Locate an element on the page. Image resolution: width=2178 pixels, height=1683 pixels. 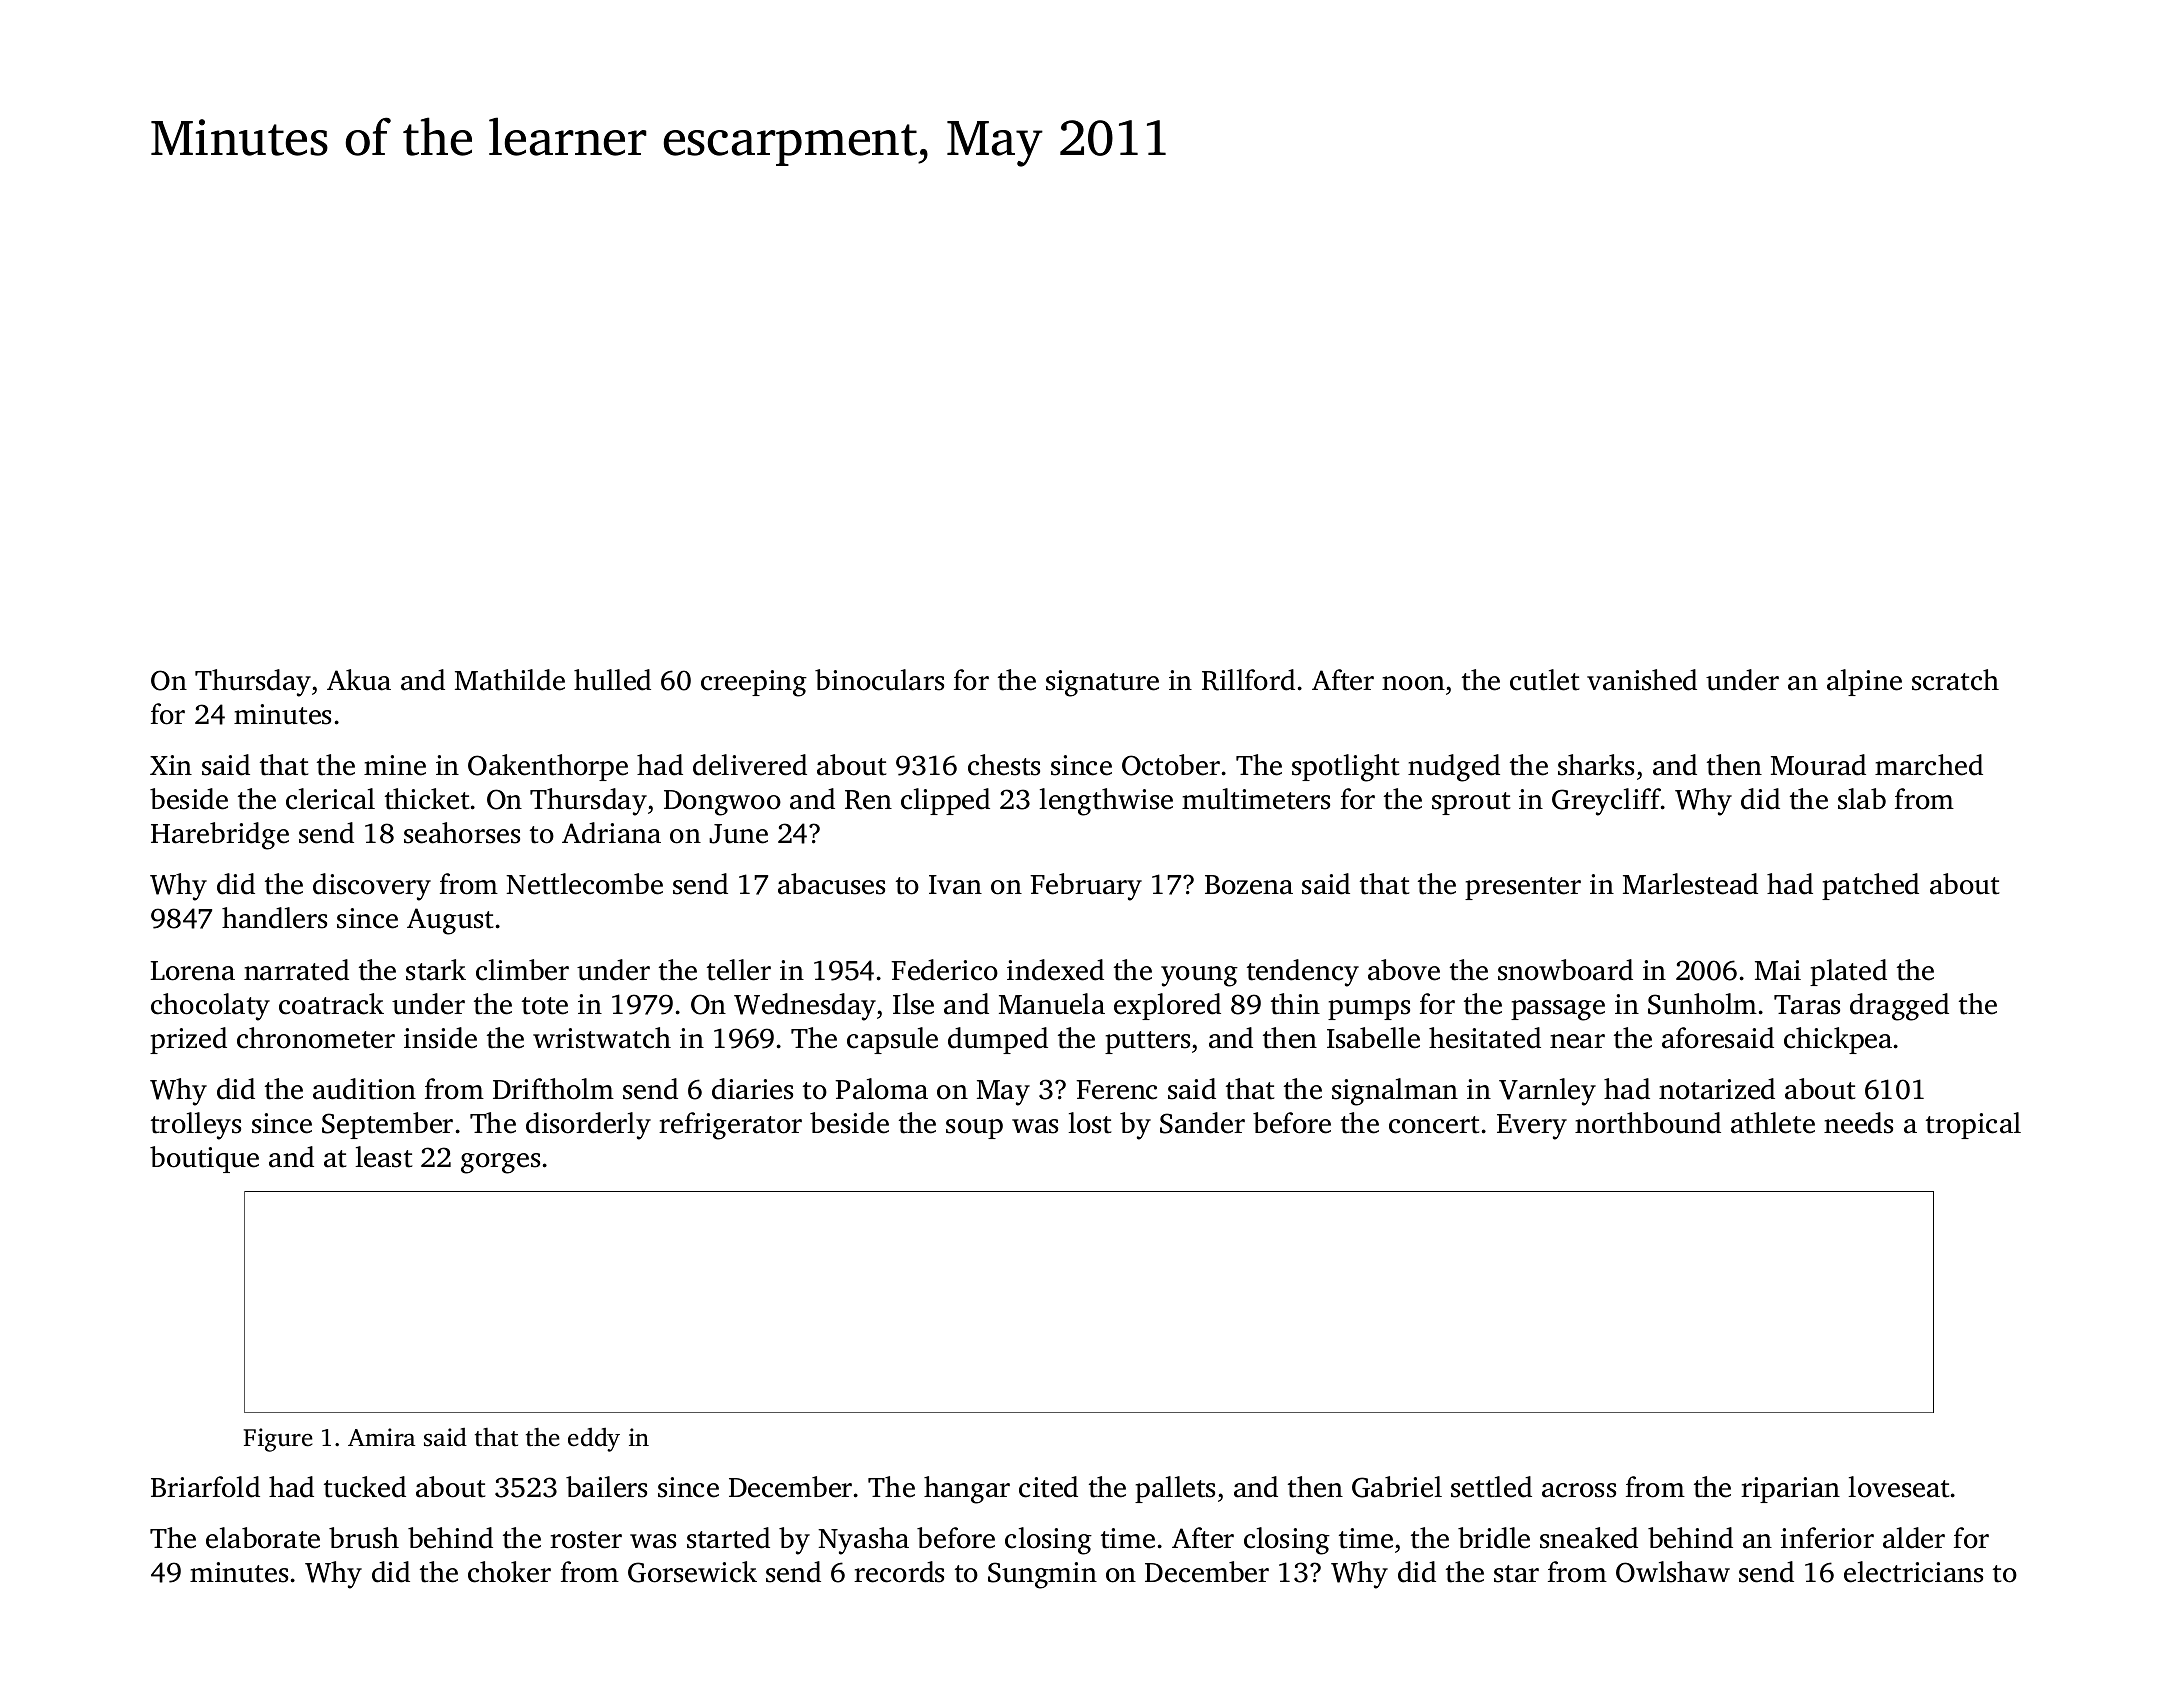
Bozena is located at coordinates (1249, 885).
